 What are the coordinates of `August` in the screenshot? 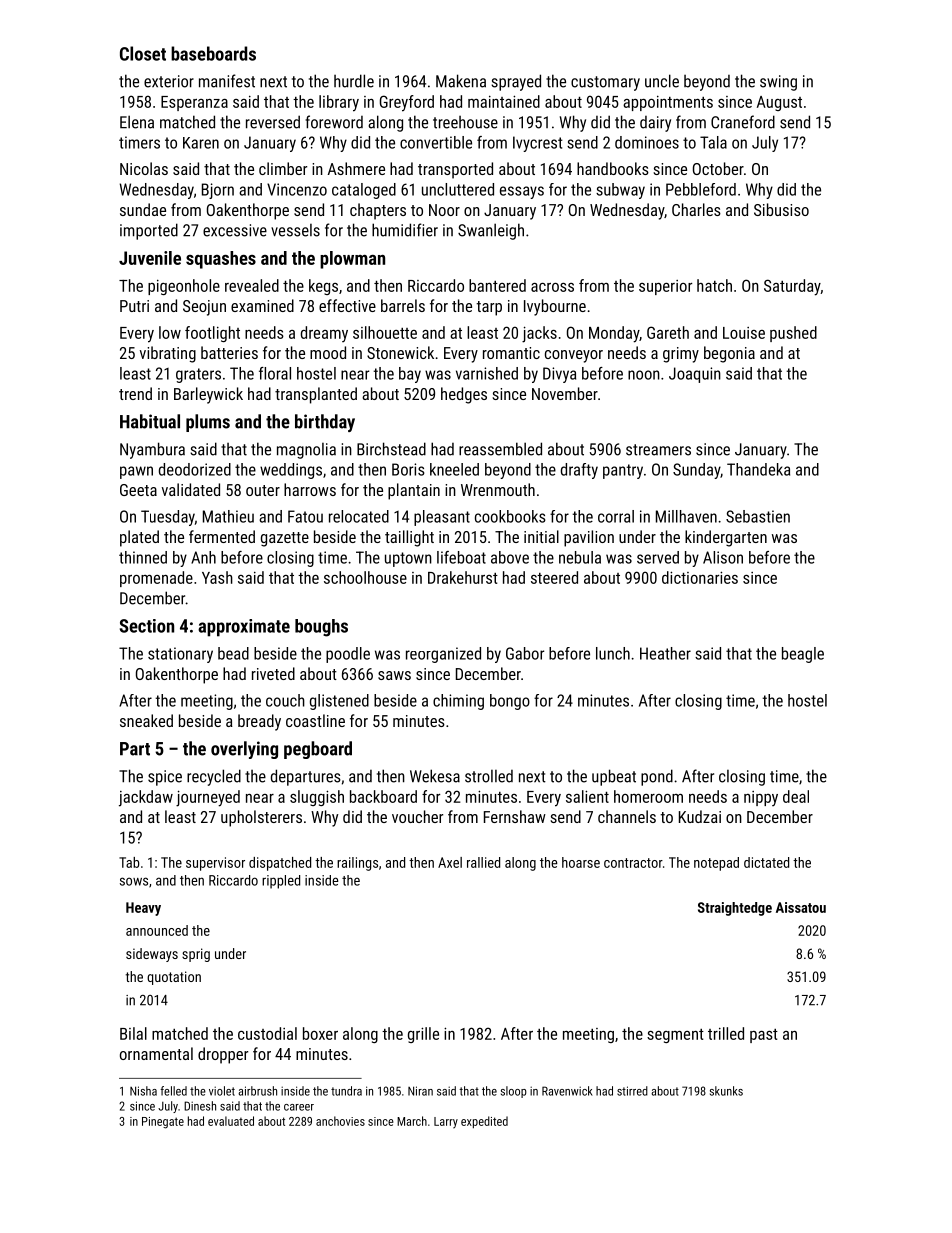 It's located at (779, 103).
